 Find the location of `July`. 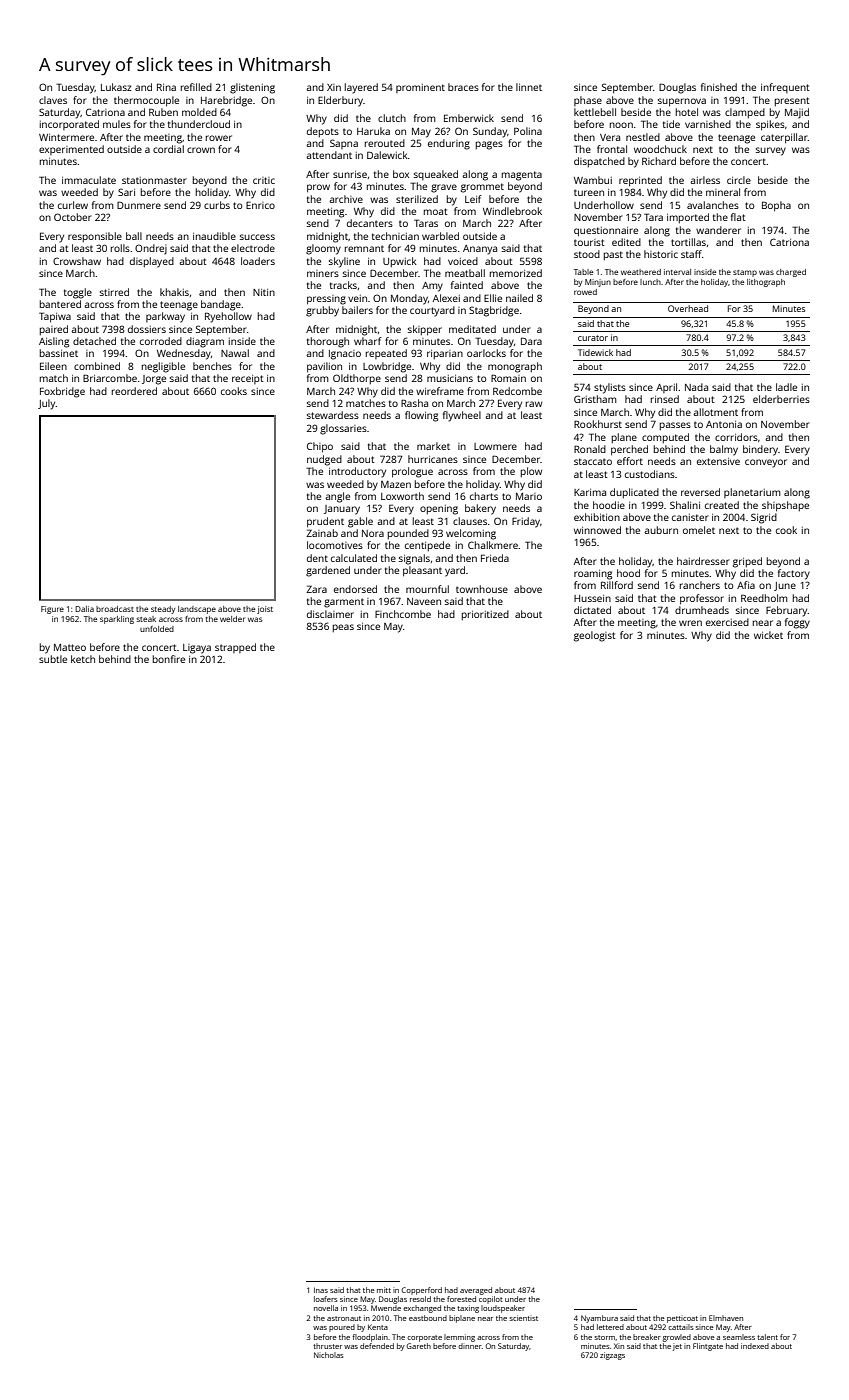

July is located at coordinates (47, 404).
